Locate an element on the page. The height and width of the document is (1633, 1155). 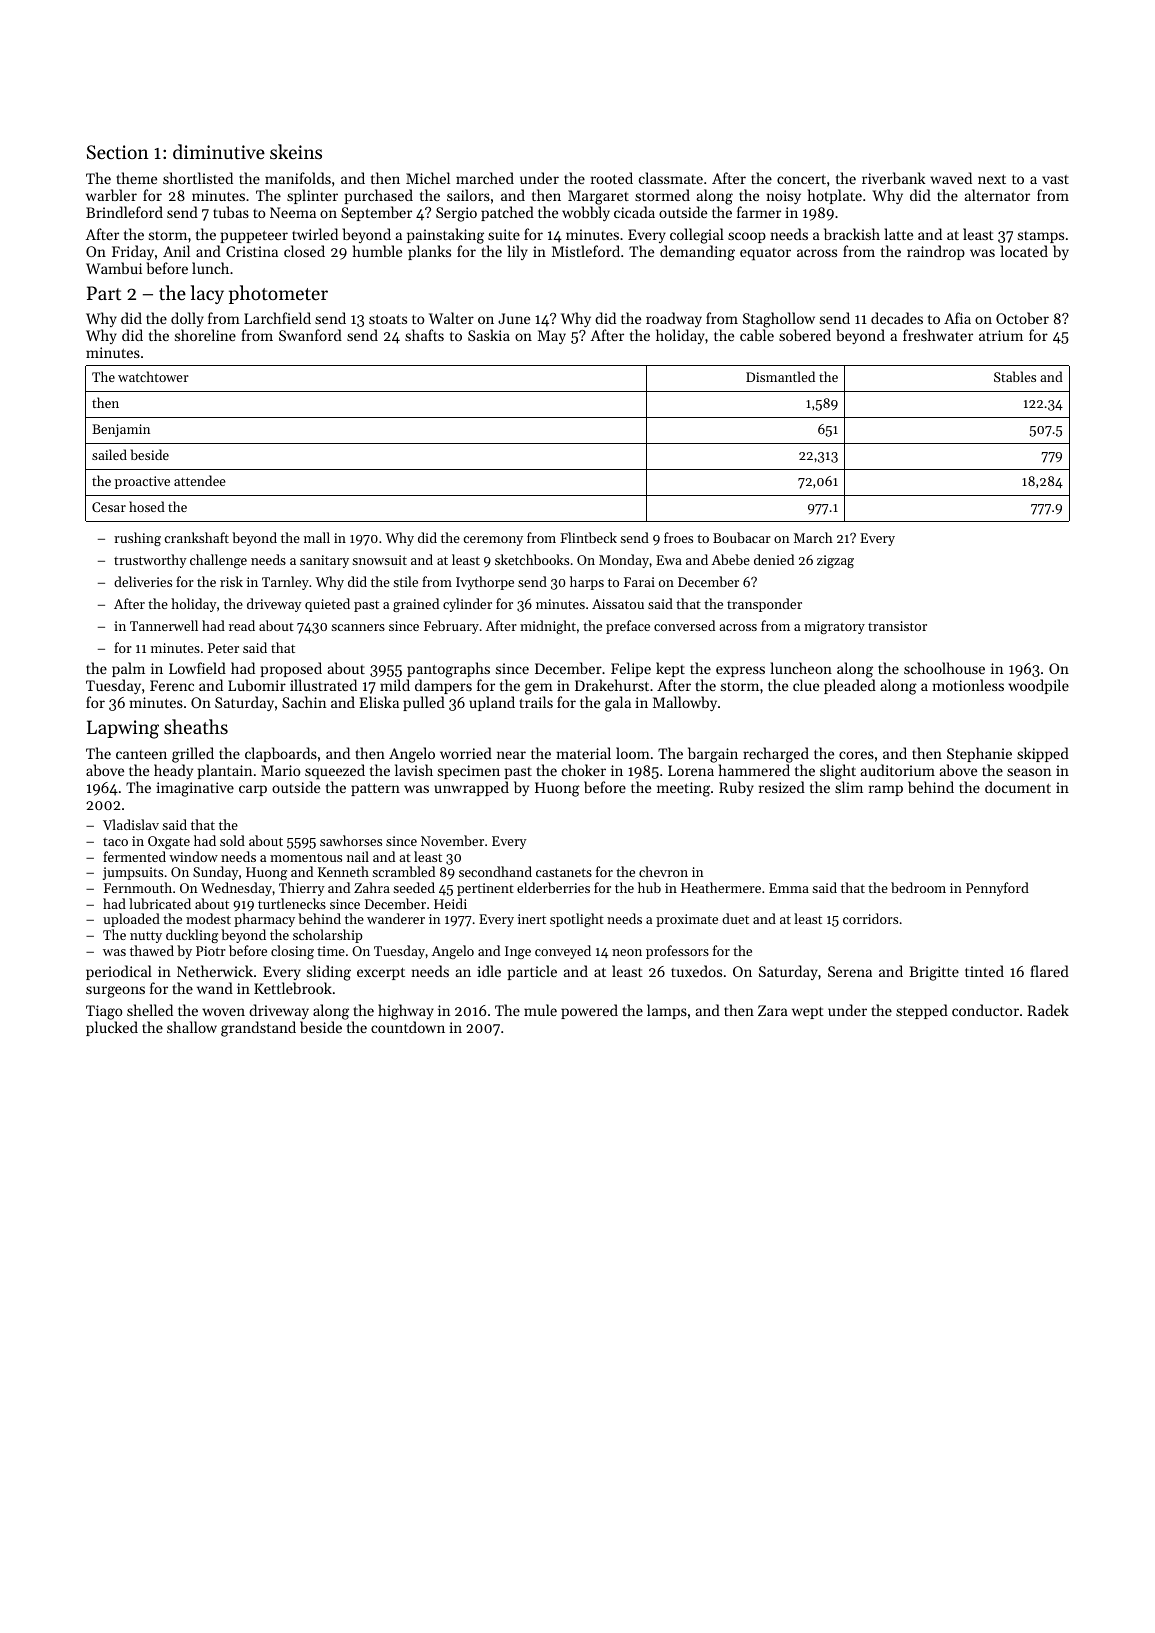
imaginative is located at coordinates (195, 789).
